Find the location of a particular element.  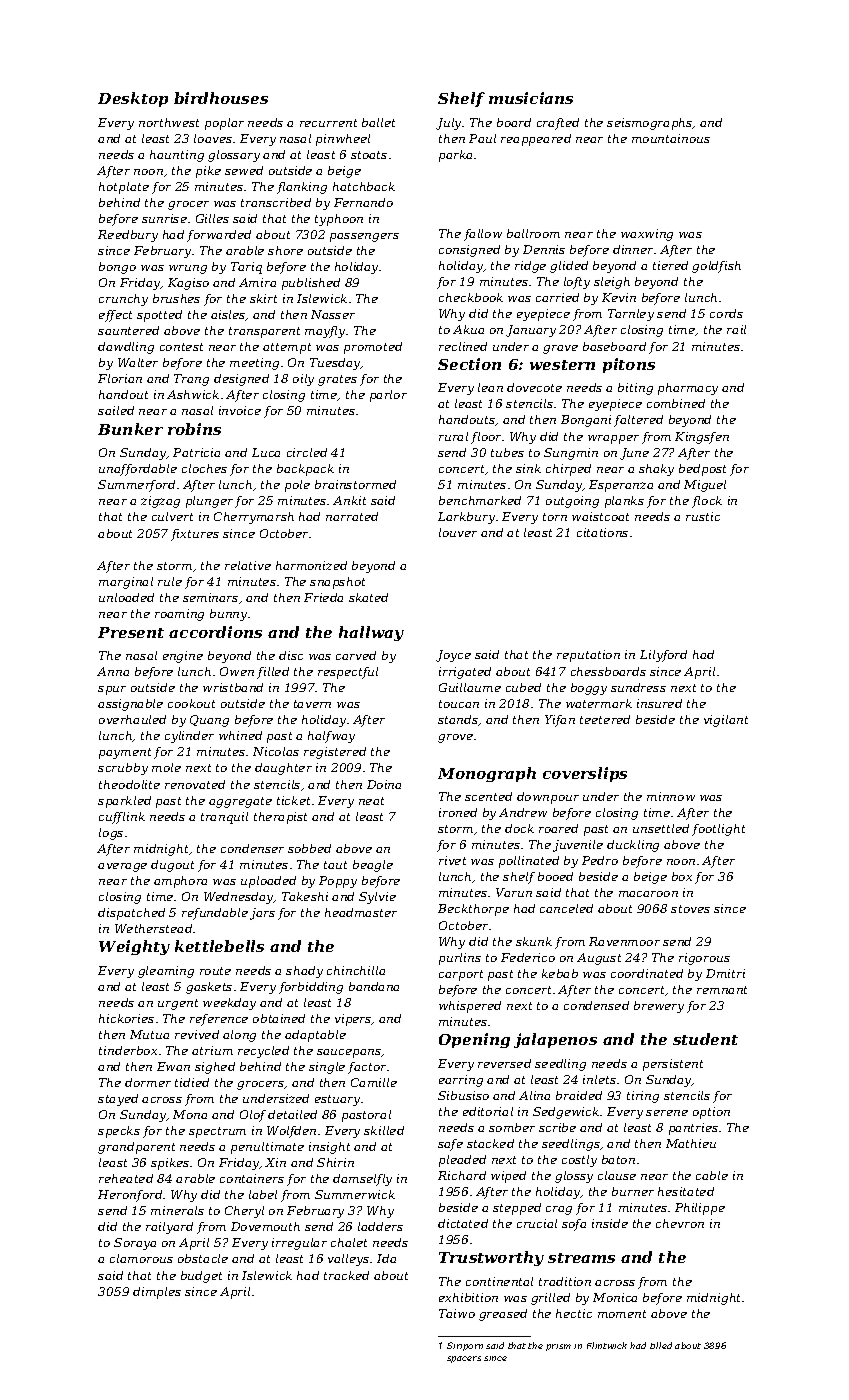

along is located at coordinates (239, 1036).
